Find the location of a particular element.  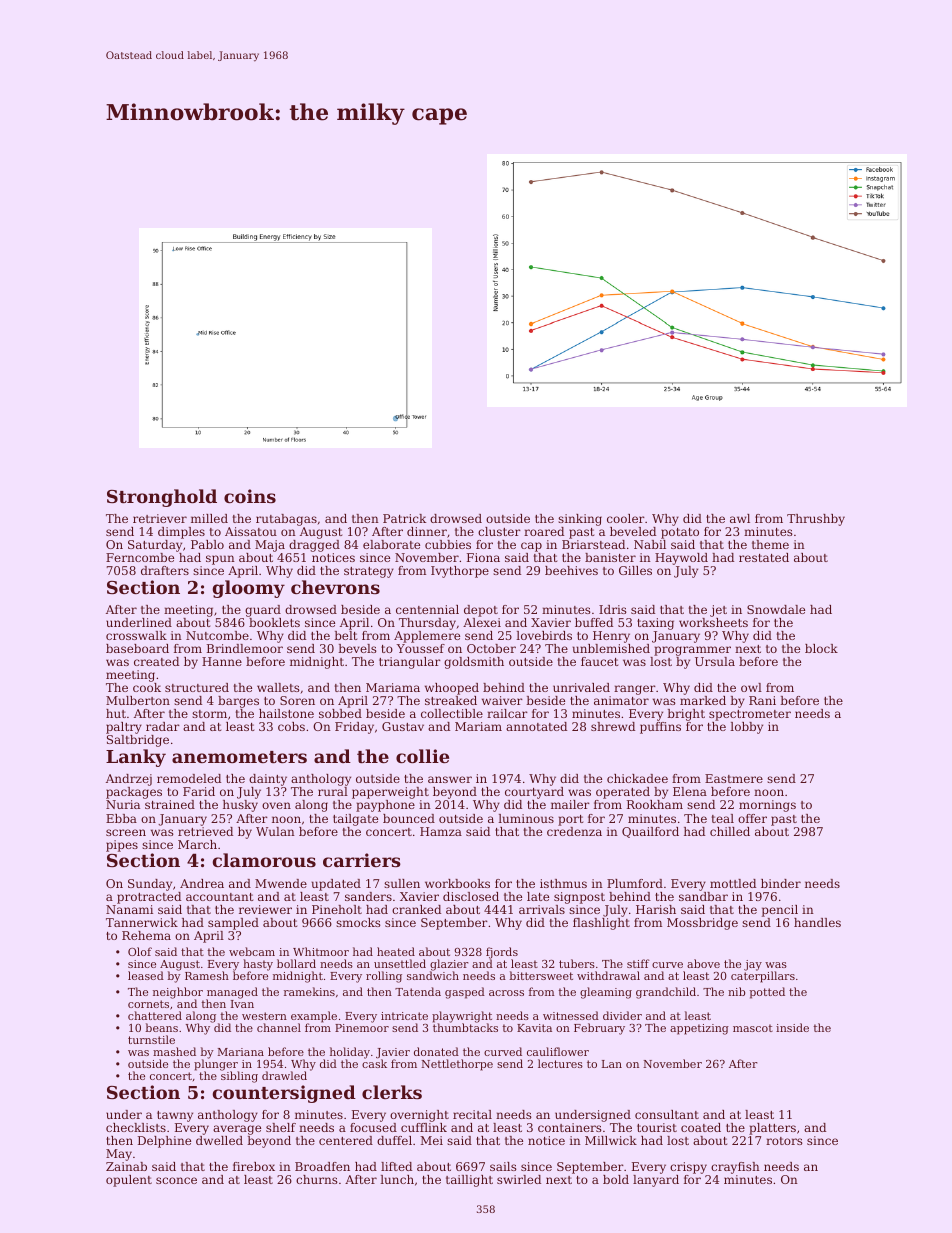

Ivythorpe is located at coordinates (460, 572).
